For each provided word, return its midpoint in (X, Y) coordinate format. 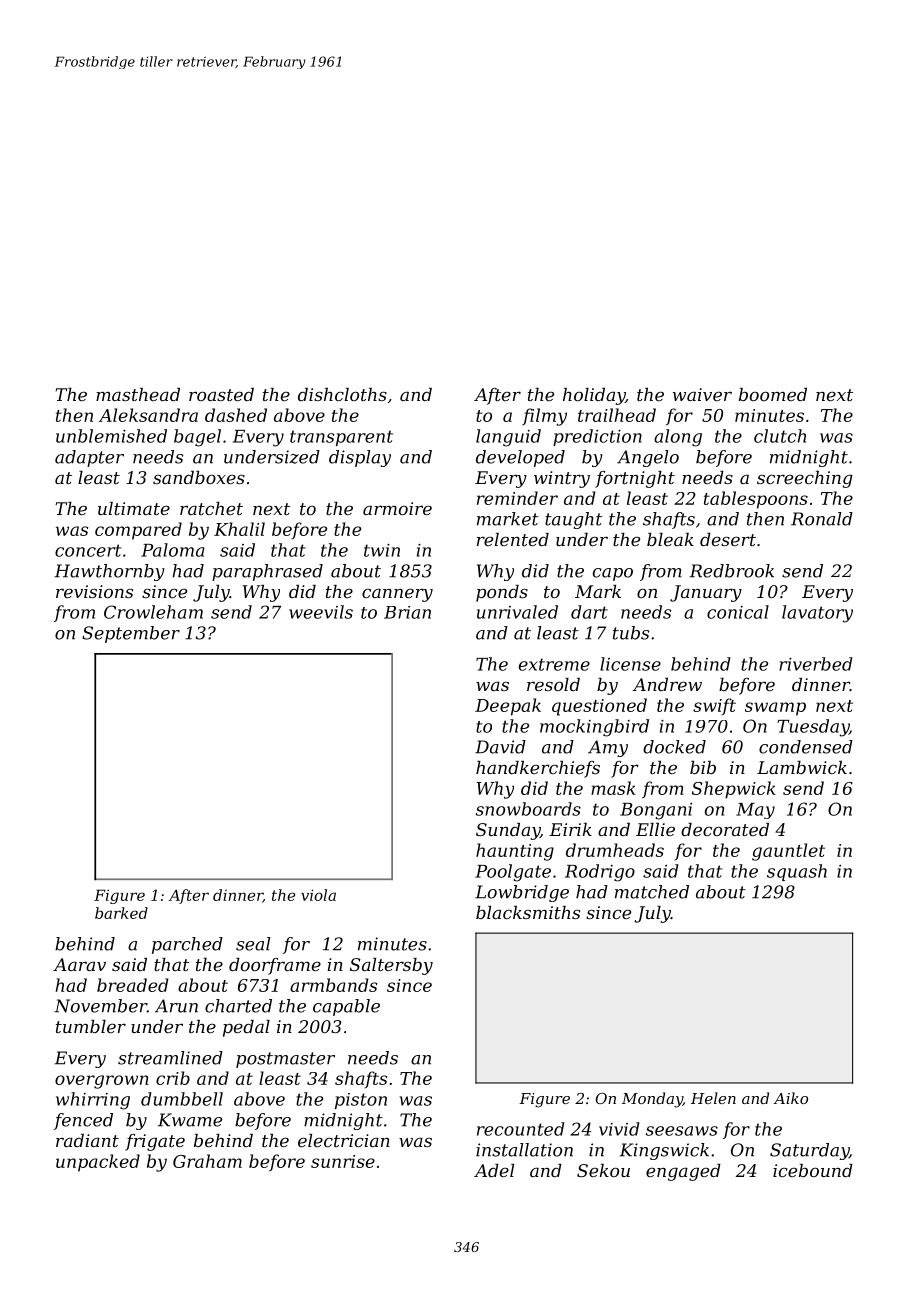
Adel (494, 1170)
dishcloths (342, 394)
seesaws (682, 1131)
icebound (813, 1170)
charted (238, 1006)
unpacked (98, 1163)
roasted (221, 394)
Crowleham (153, 612)
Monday (652, 1100)
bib (703, 767)
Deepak (508, 707)
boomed (773, 394)
